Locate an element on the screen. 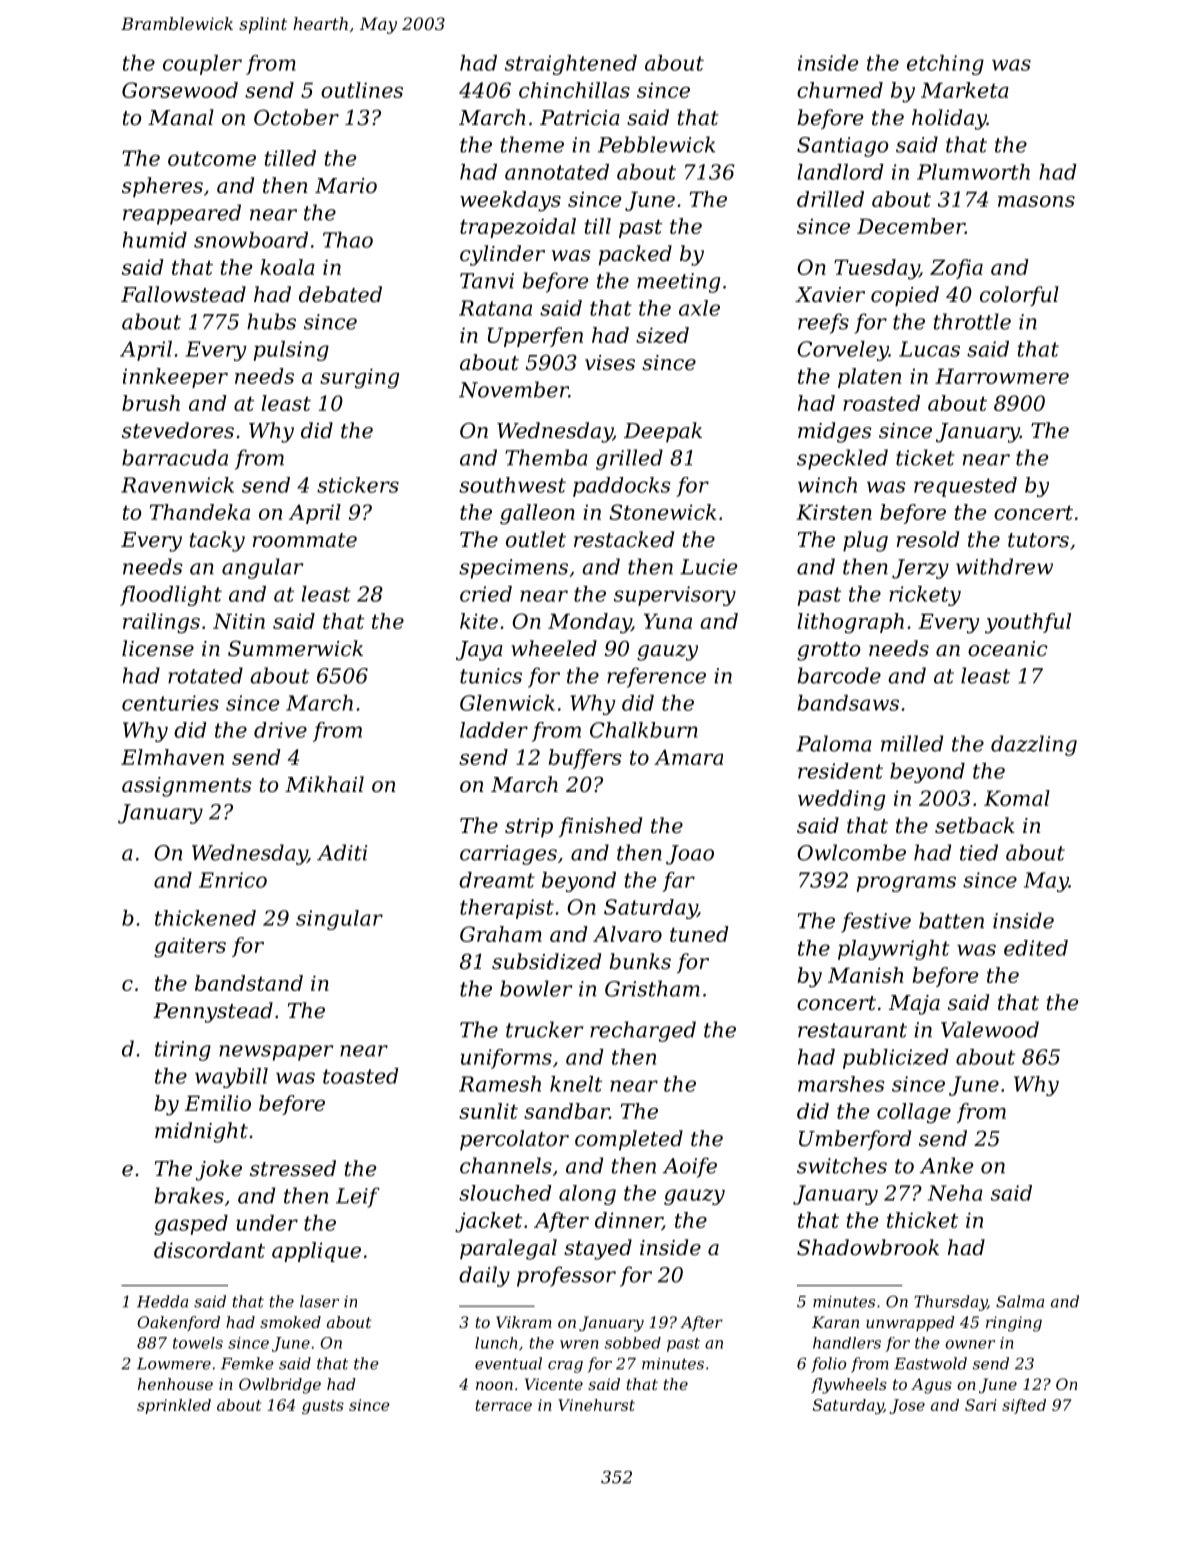 This screenshot has width=1202, height=1556. outlines is located at coordinates (362, 90).
